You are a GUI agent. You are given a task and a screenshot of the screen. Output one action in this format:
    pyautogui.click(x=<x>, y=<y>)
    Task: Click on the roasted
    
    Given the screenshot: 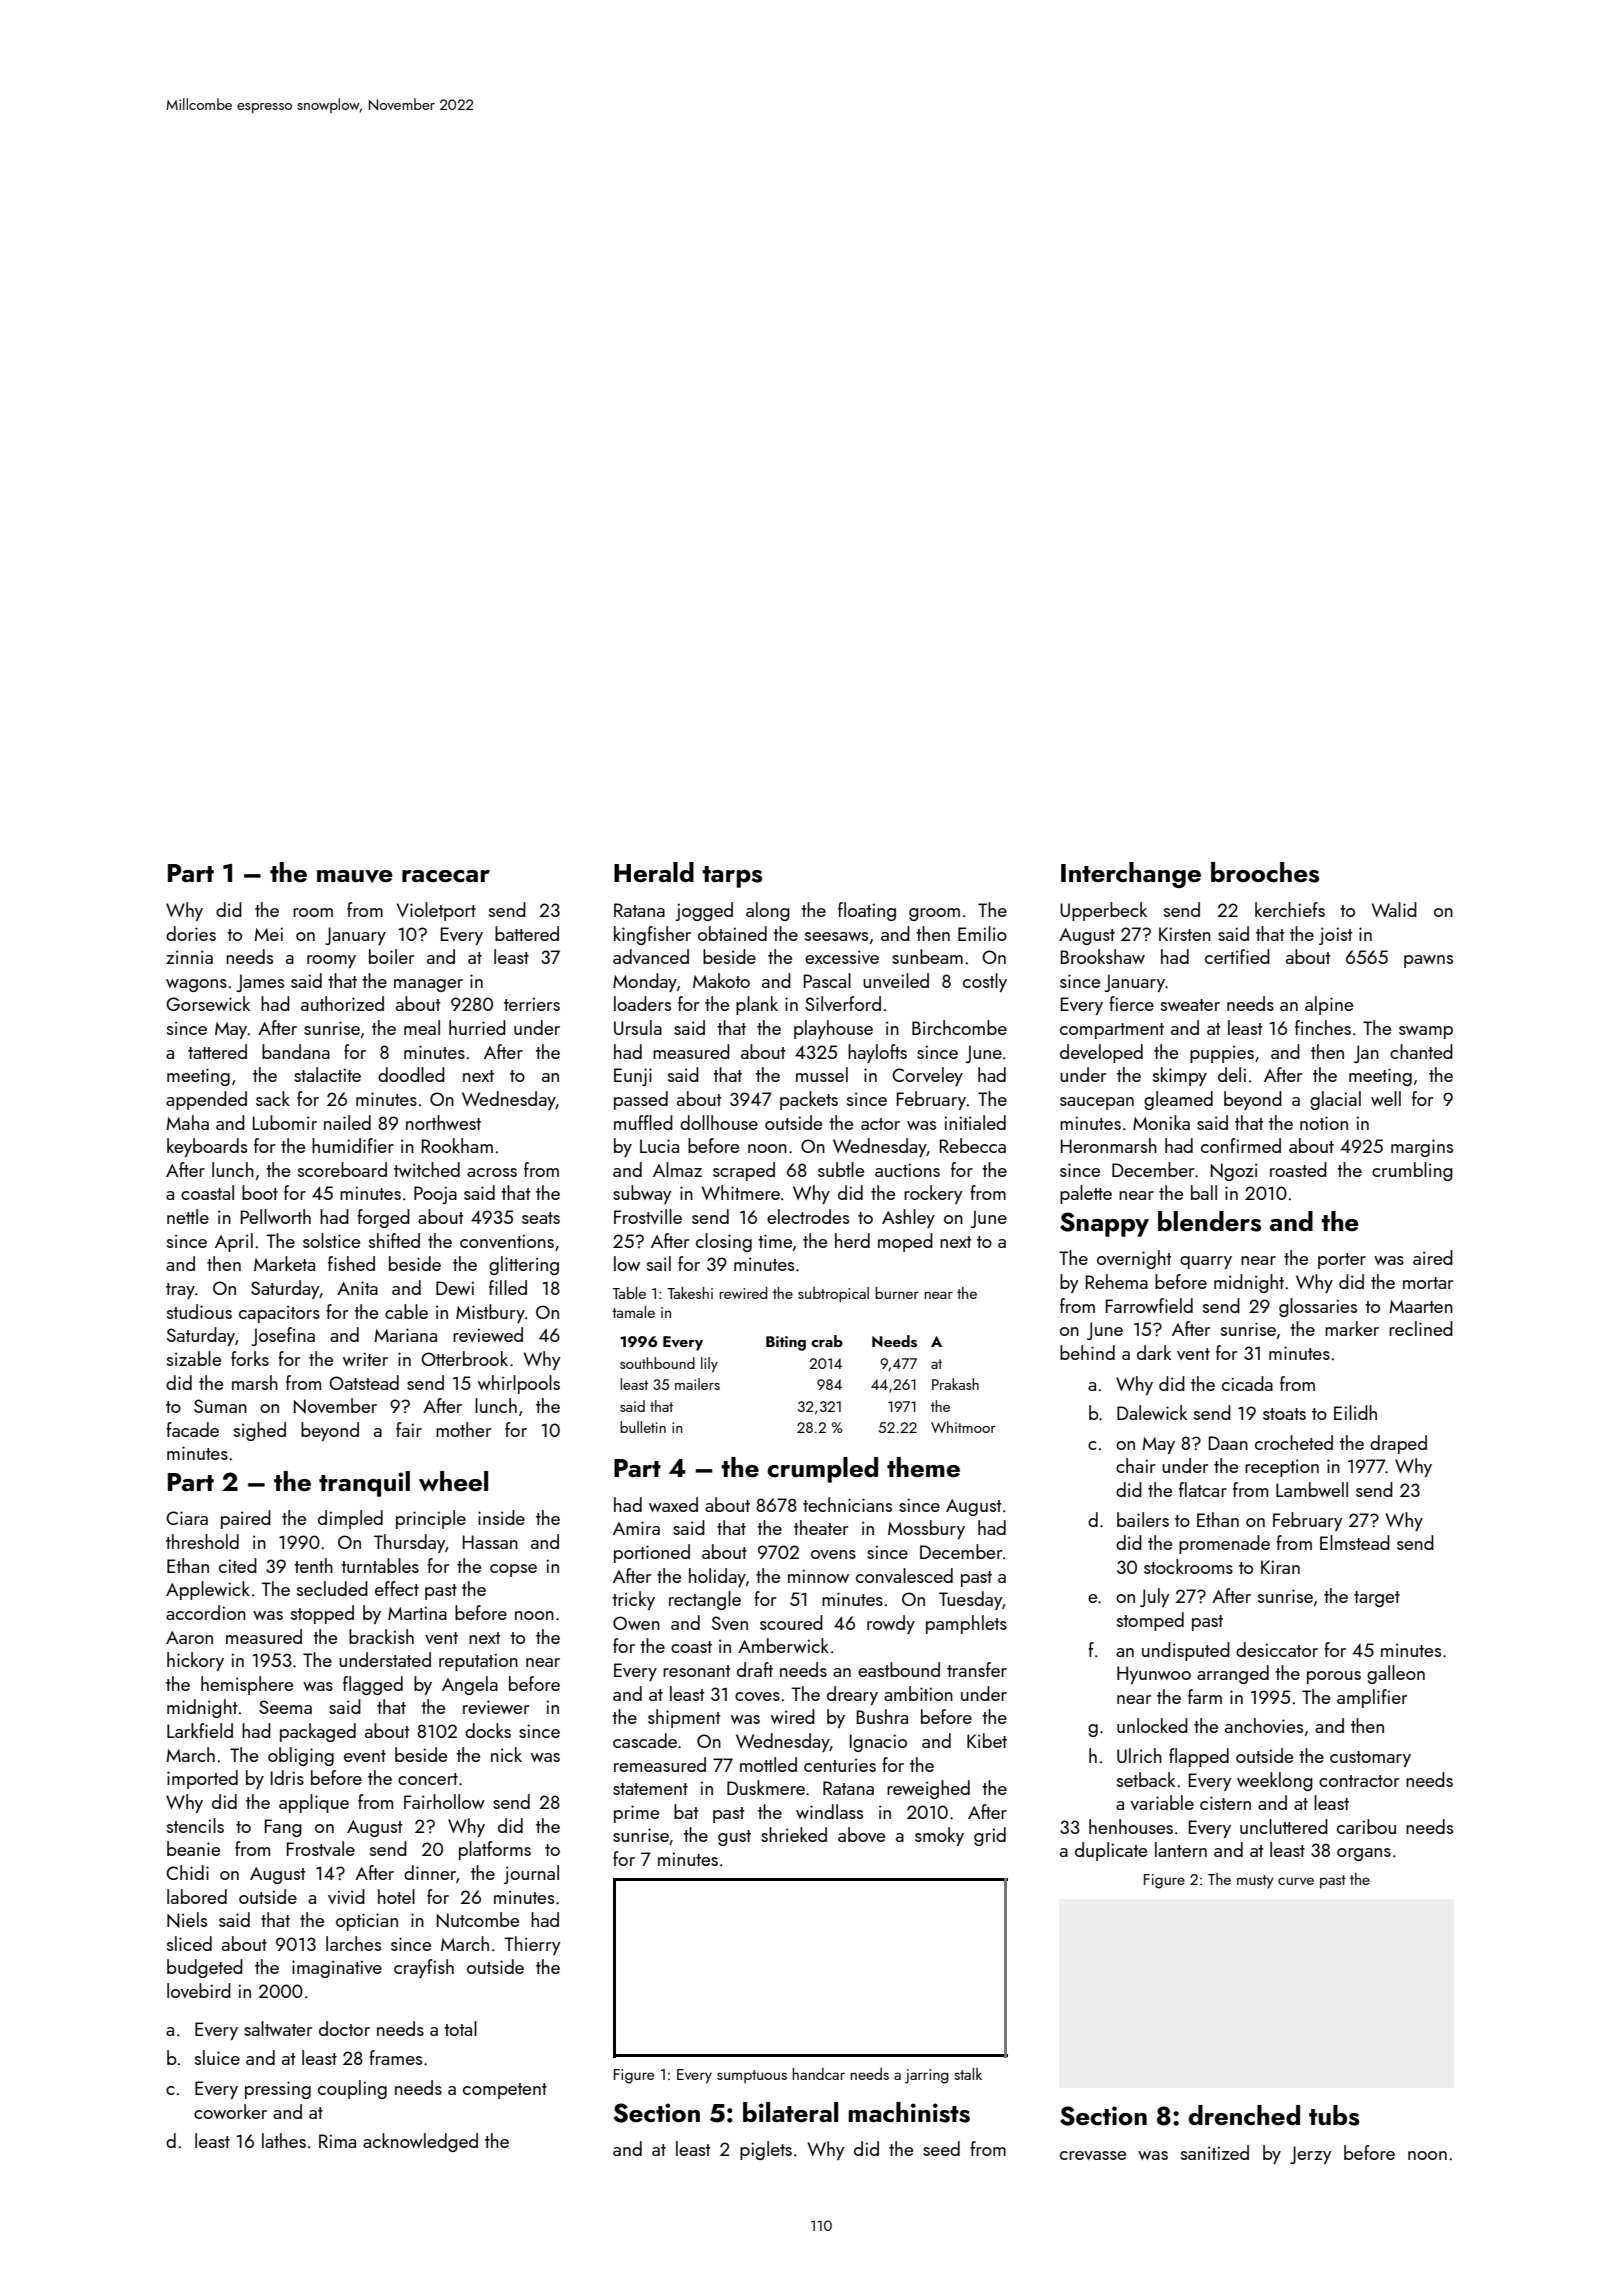 What is the action you would take?
    pyautogui.click(x=1298, y=1169)
